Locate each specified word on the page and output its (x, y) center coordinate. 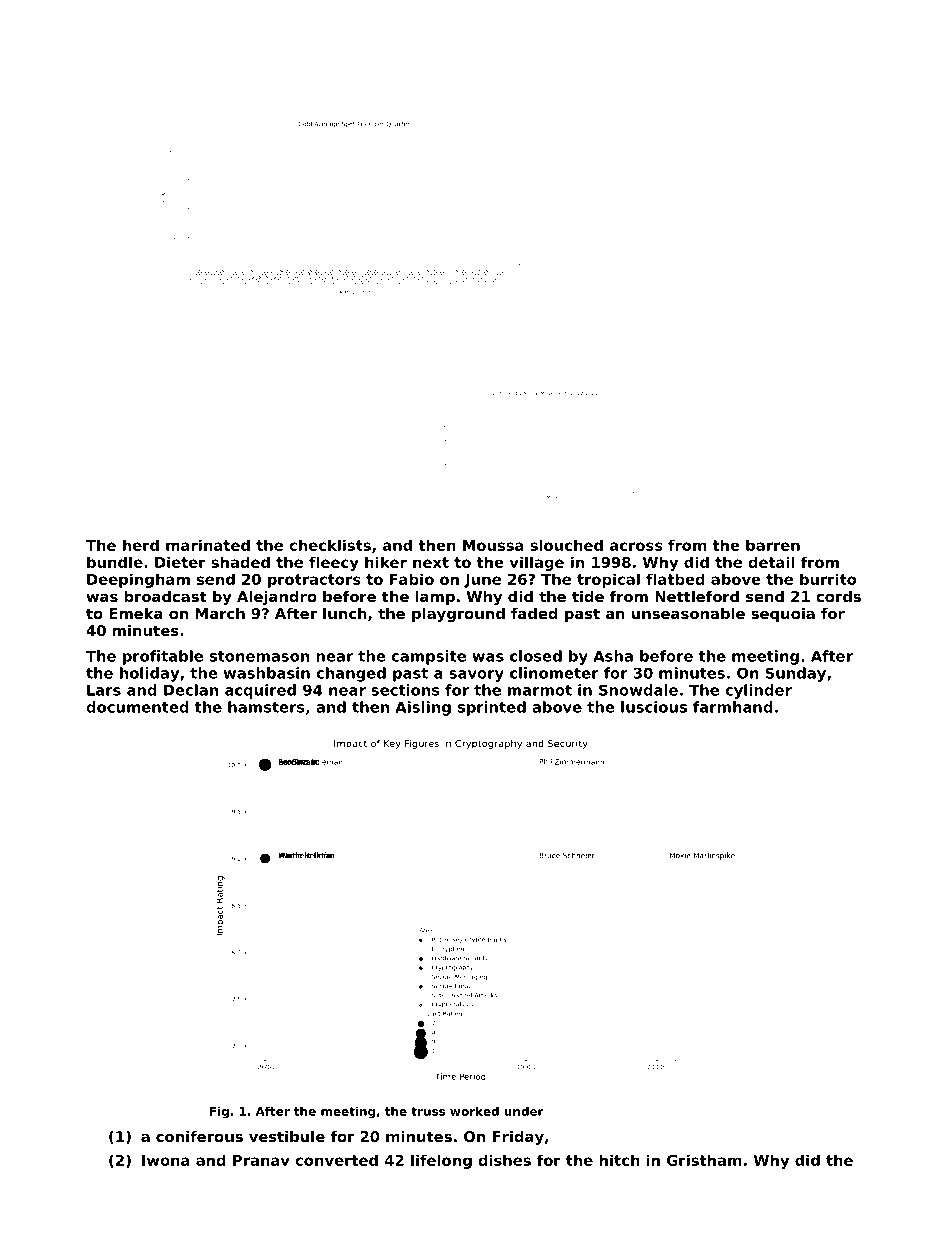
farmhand (733, 707)
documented (137, 707)
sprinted (492, 708)
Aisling (423, 708)
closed (536, 656)
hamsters (266, 707)
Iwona (166, 1160)
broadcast (165, 596)
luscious (654, 707)
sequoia (783, 615)
